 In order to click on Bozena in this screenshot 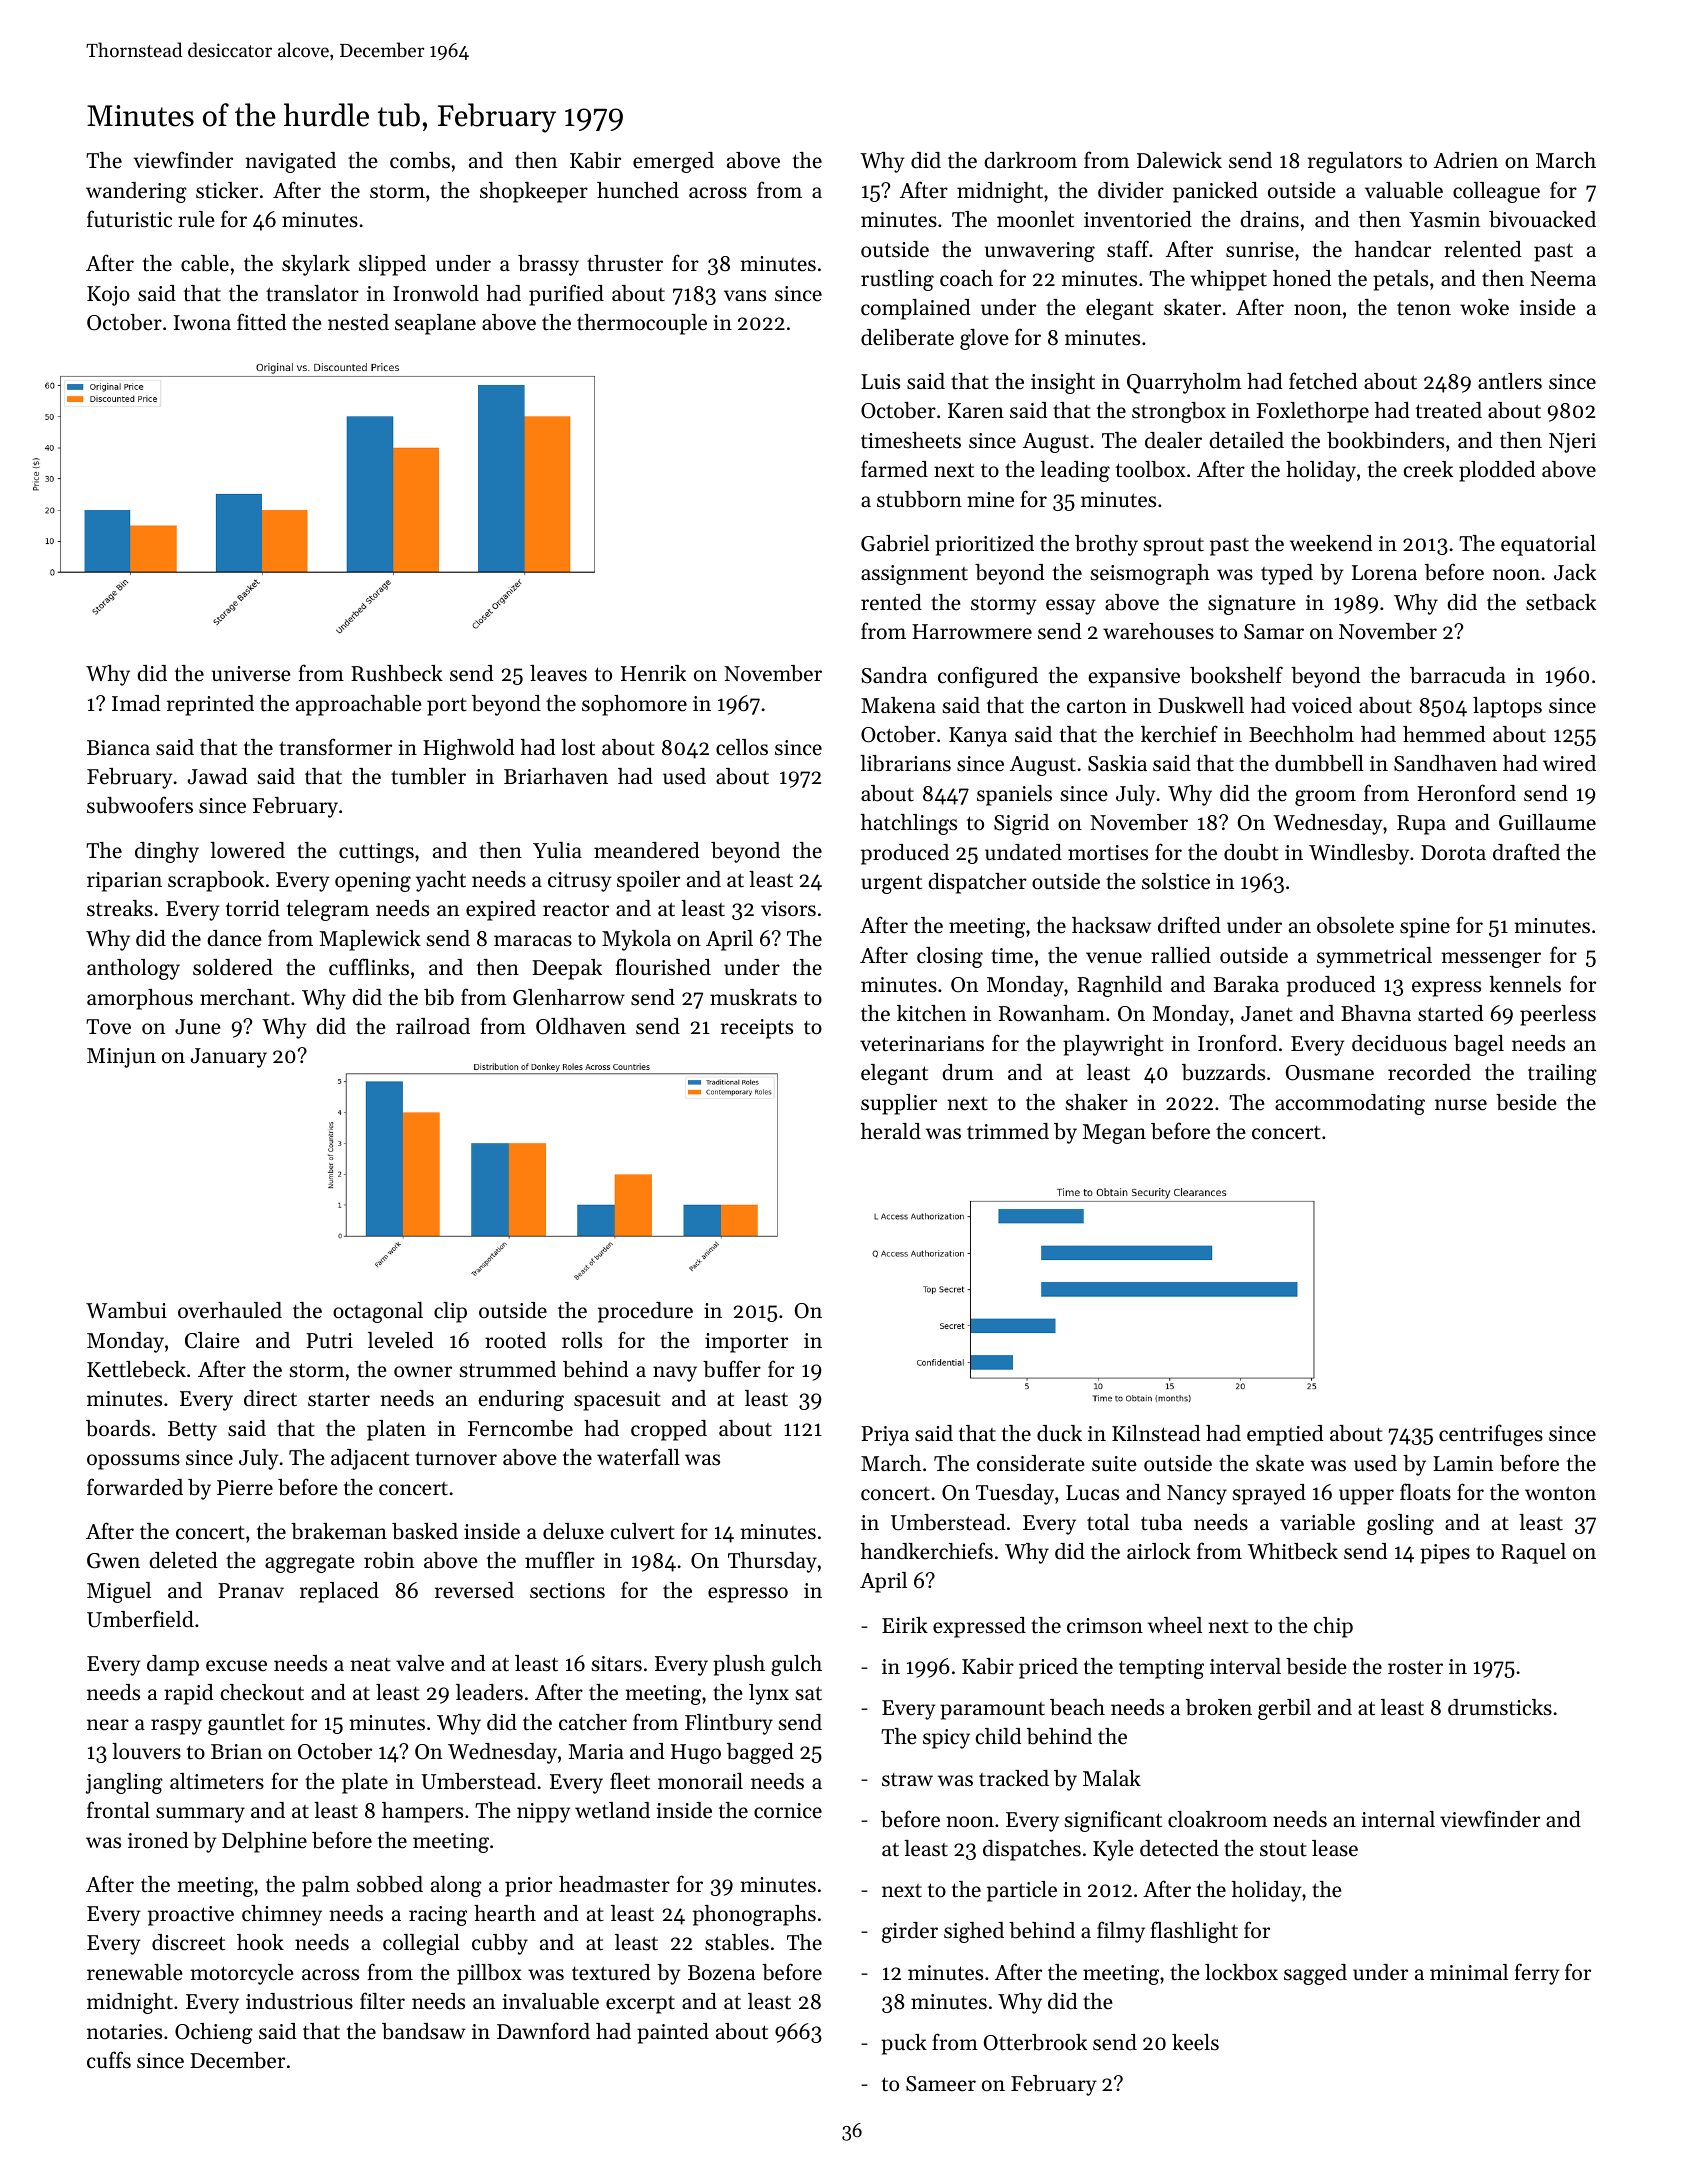, I will do `click(721, 1973)`.
